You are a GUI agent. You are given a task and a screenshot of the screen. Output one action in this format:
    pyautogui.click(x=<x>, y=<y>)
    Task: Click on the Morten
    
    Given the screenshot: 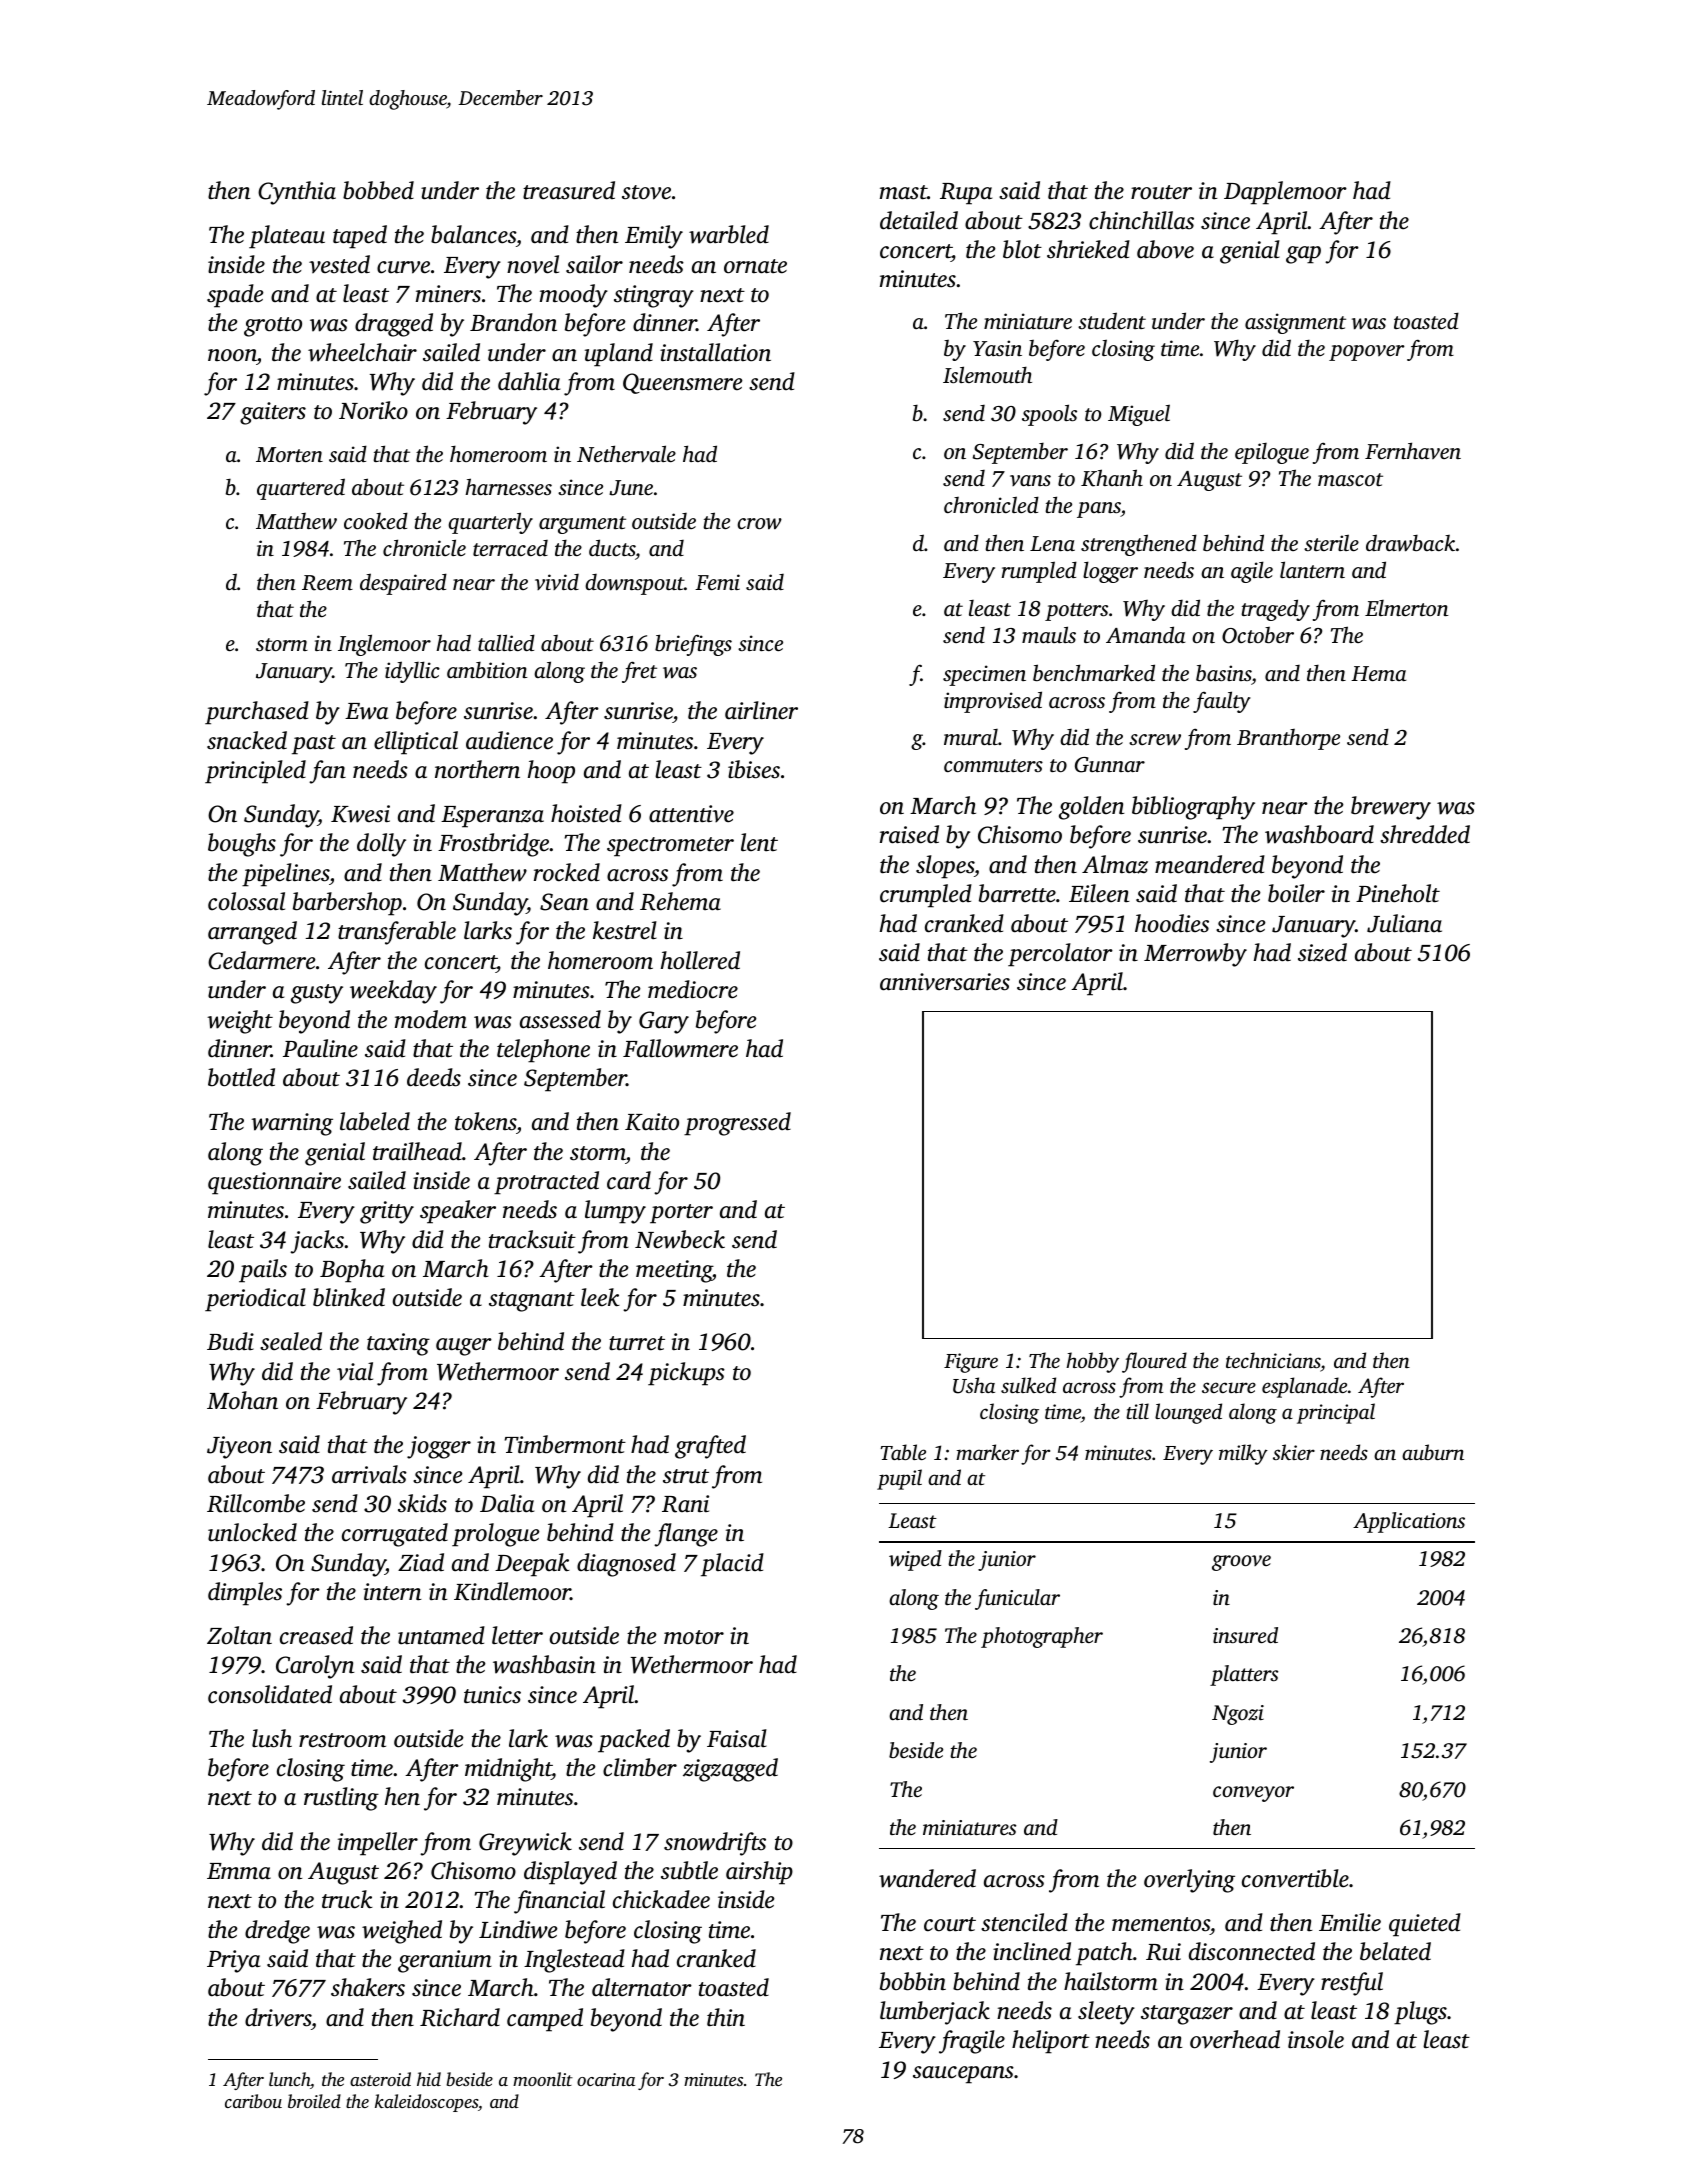 What is the action you would take?
    pyautogui.click(x=289, y=454)
